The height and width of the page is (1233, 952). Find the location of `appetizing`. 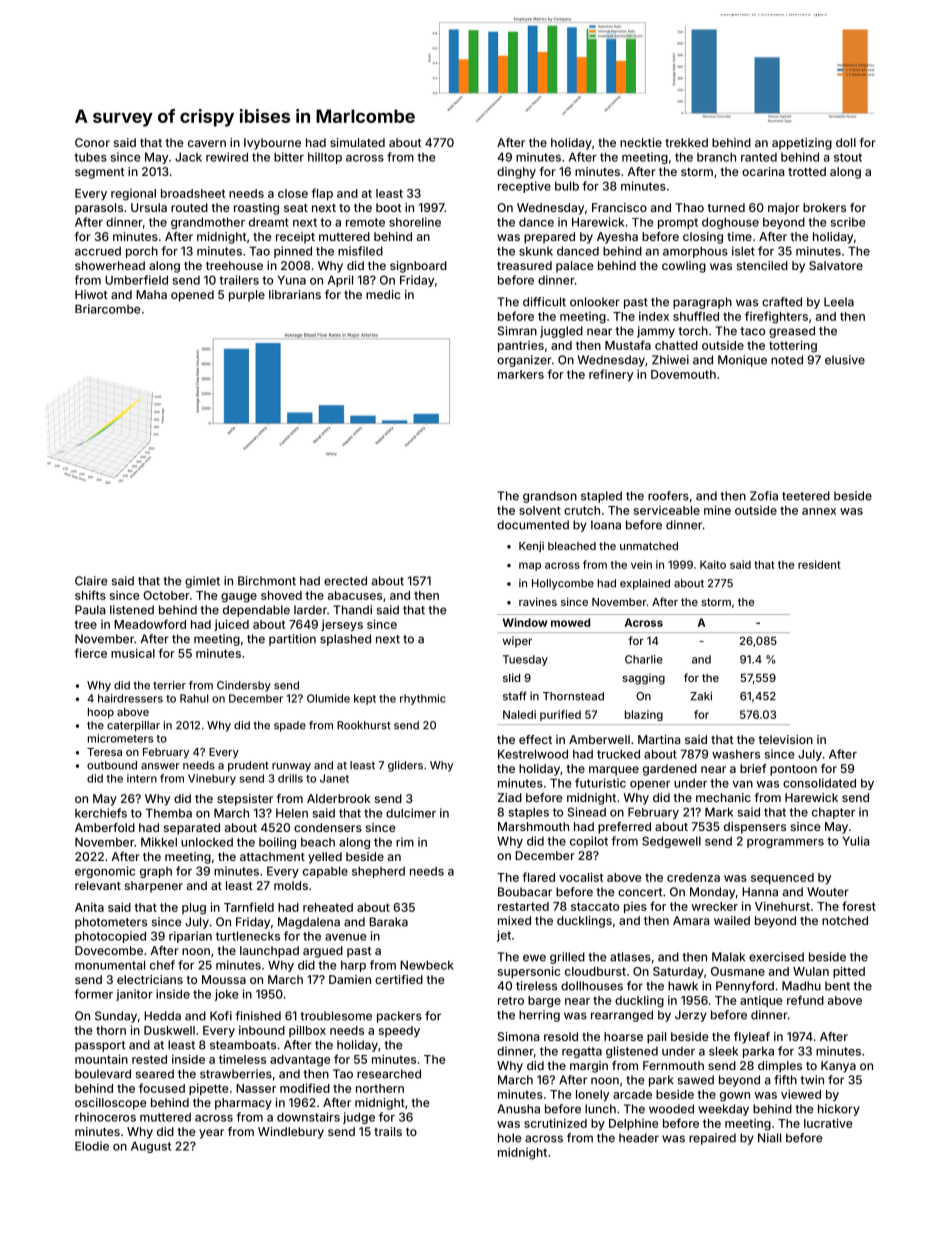

appetizing is located at coordinates (802, 144).
